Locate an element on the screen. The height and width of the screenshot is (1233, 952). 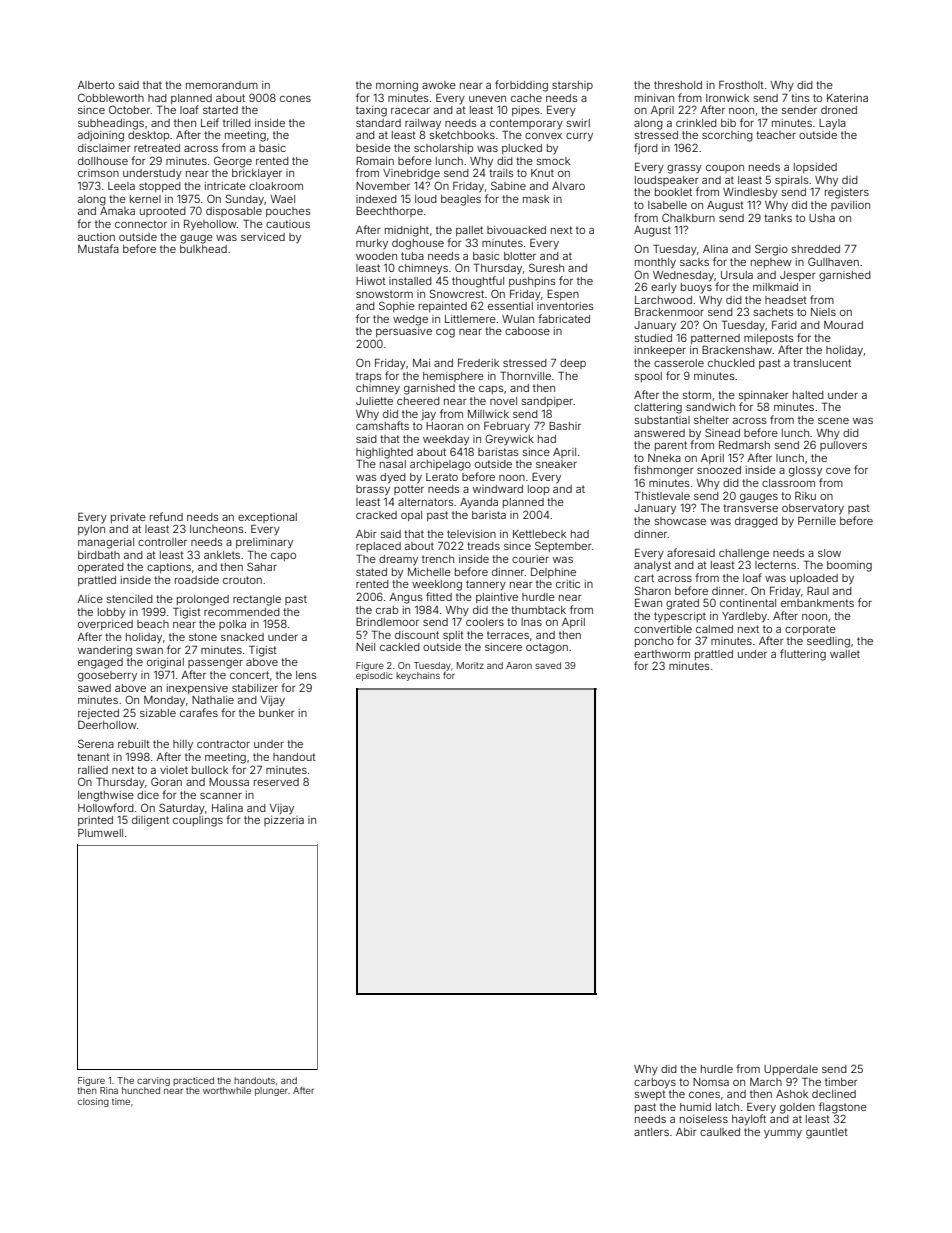
carboys is located at coordinates (655, 1083).
